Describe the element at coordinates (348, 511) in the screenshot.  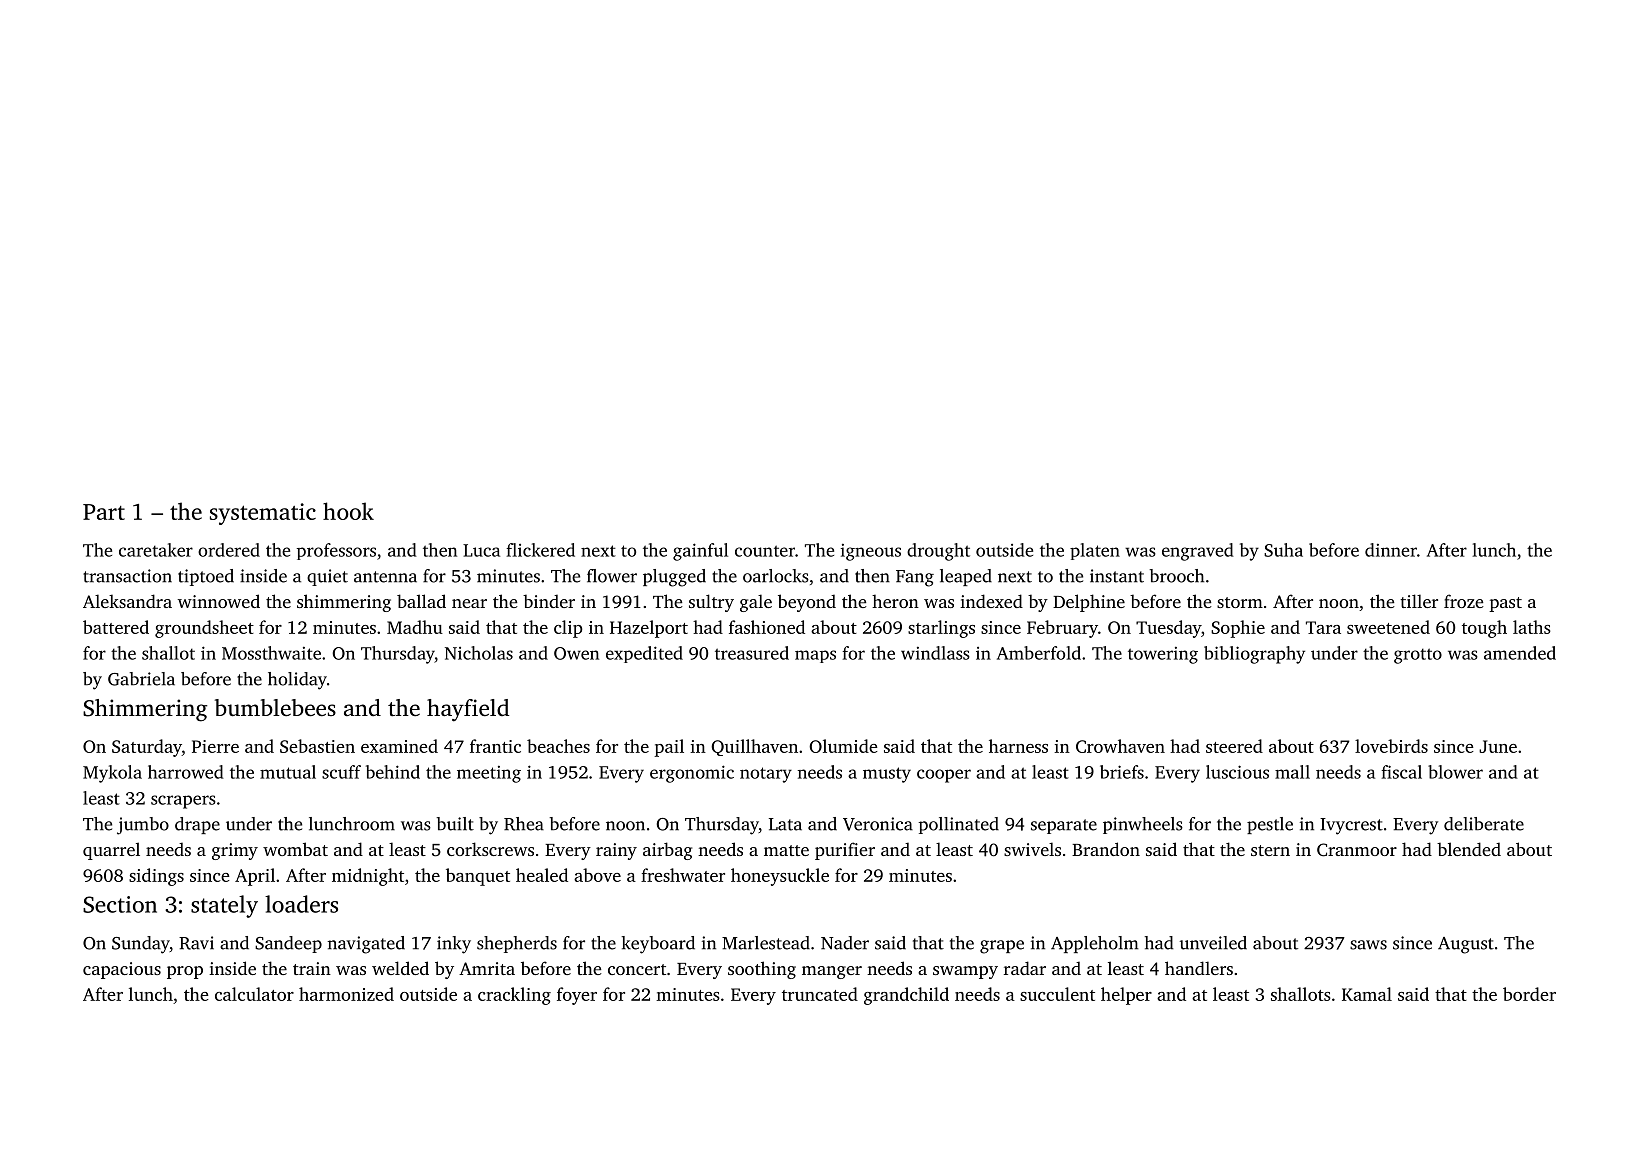
I see `hook` at that location.
